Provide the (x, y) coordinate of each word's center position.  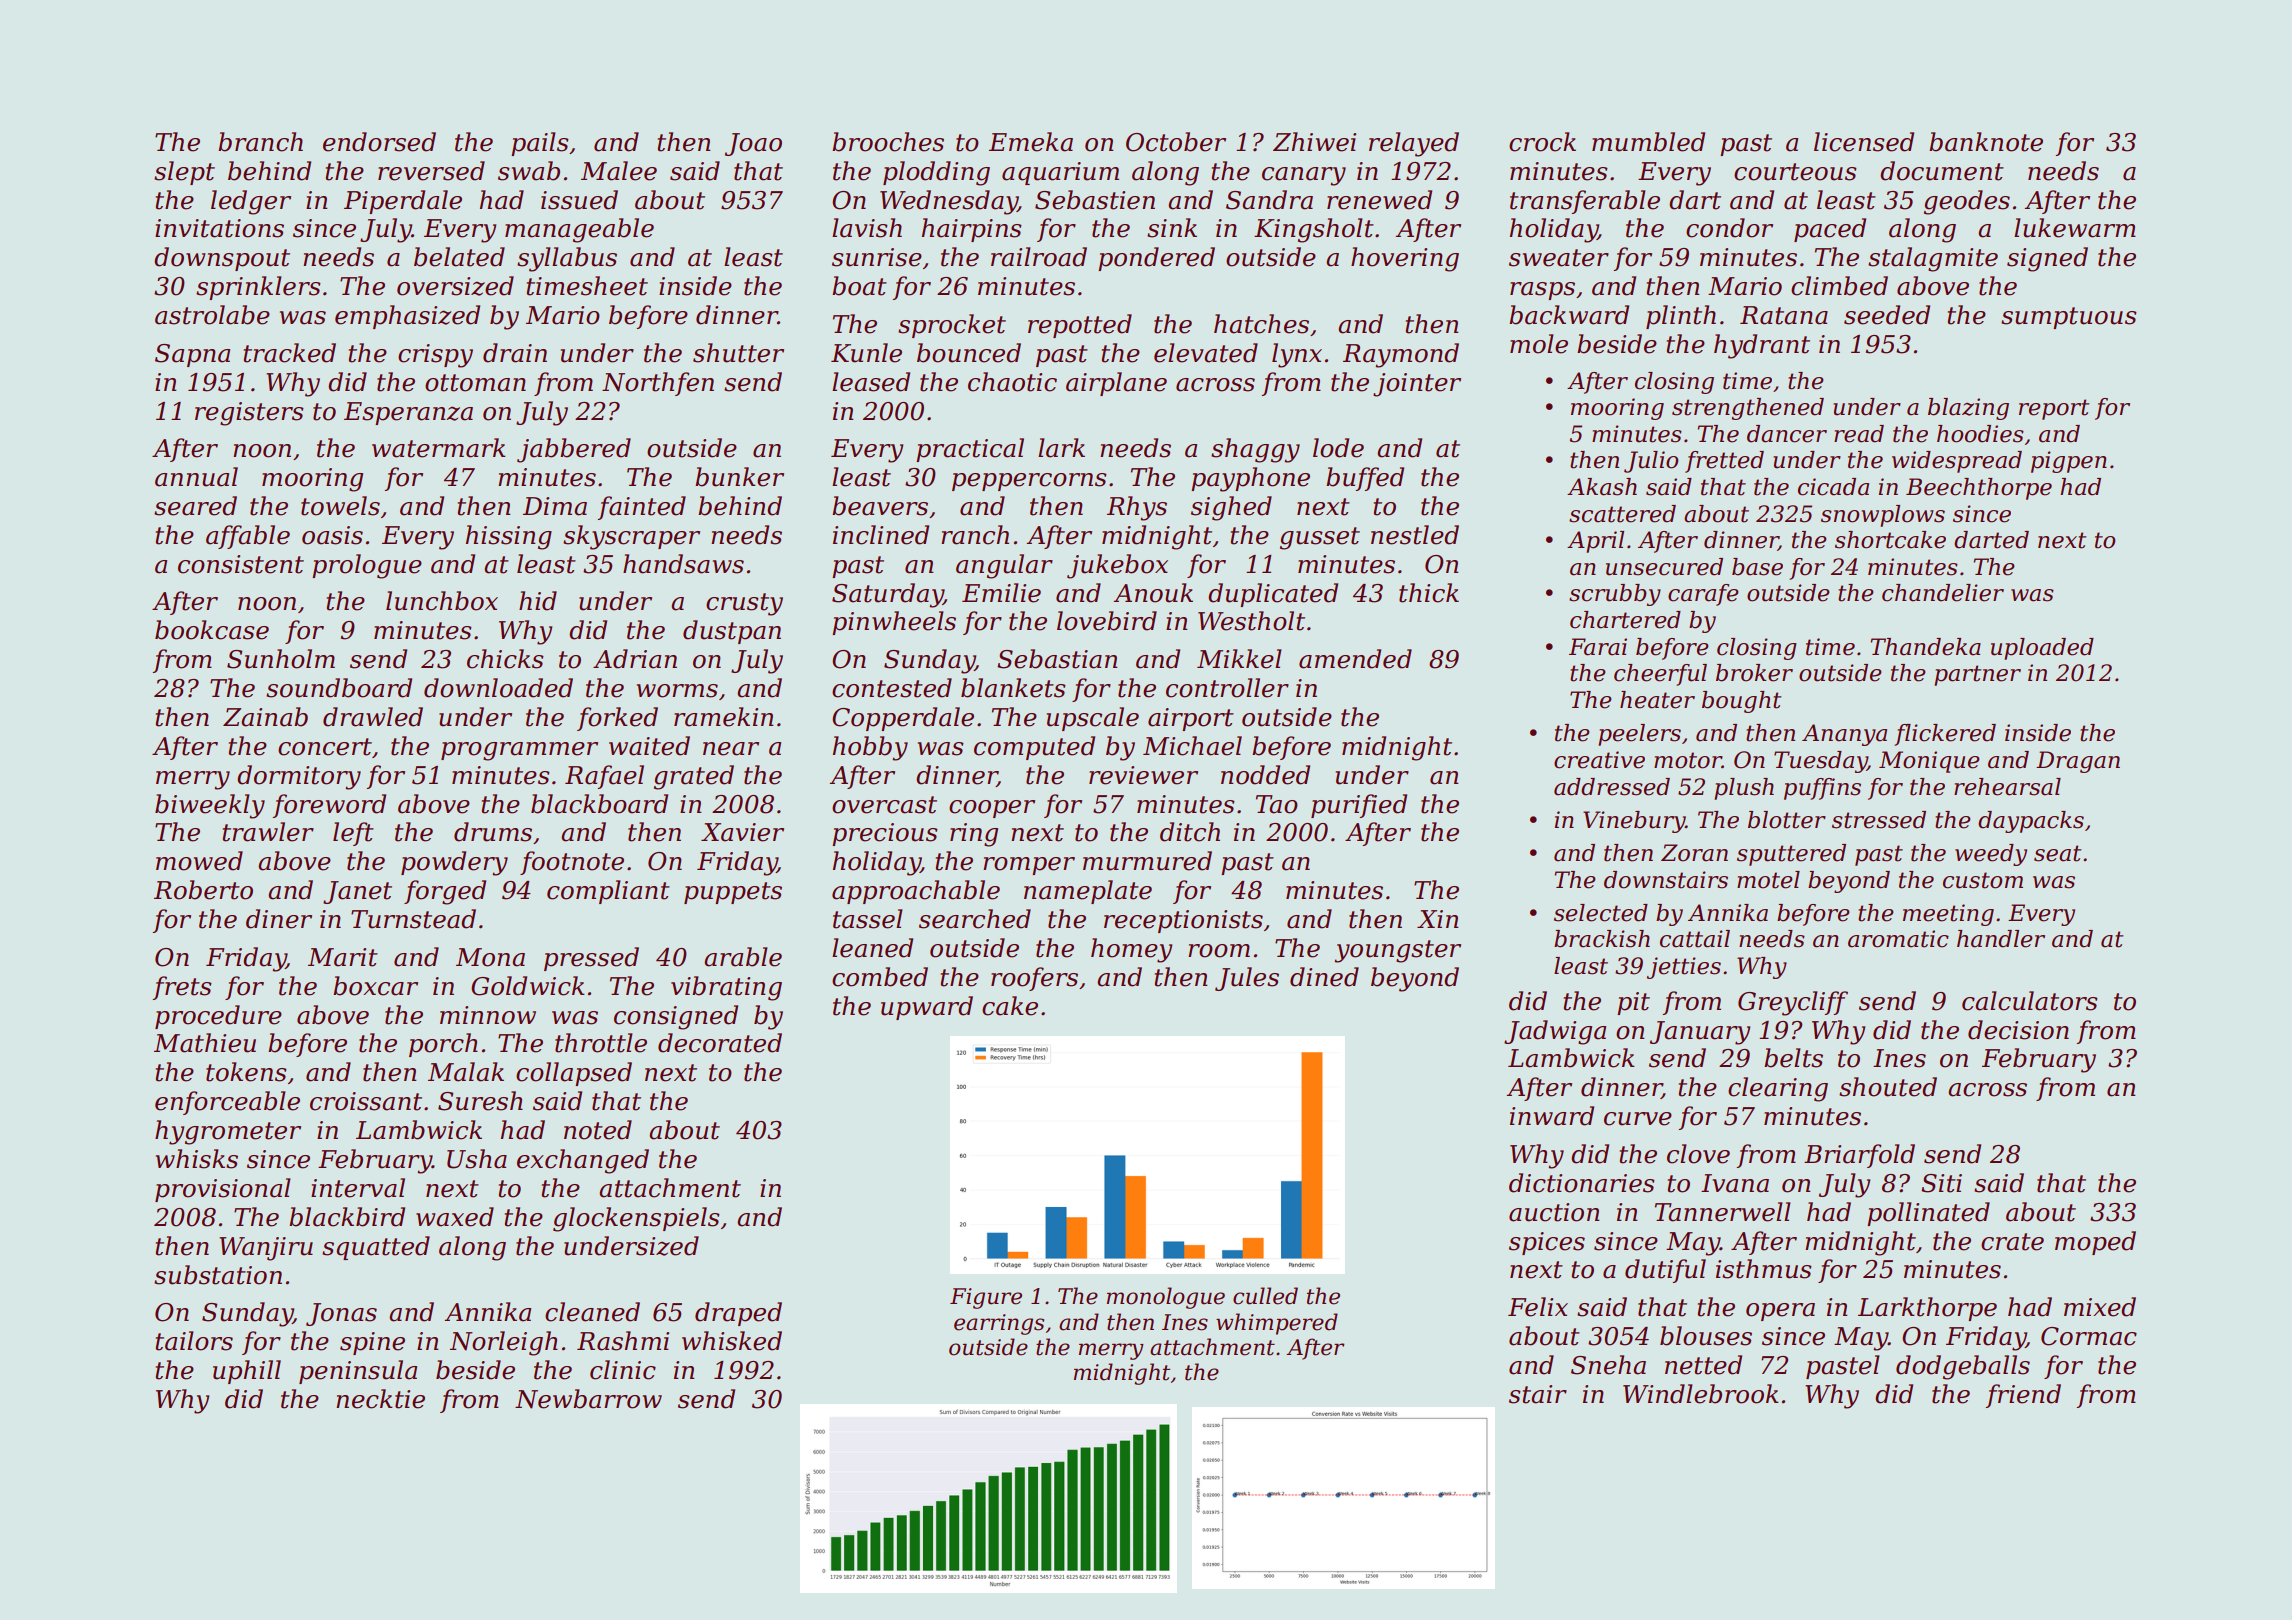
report (2054, 409)
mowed (199, 861)
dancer (1787, 434)
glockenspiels (636, 1219)
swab (529, 171)
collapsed (574, 1074)
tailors (194, 1341)
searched (975, 919)
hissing (509, 537)
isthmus (1764, 1269)
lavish (867, 228)
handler (2001, 939)
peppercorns (1029, 482)
